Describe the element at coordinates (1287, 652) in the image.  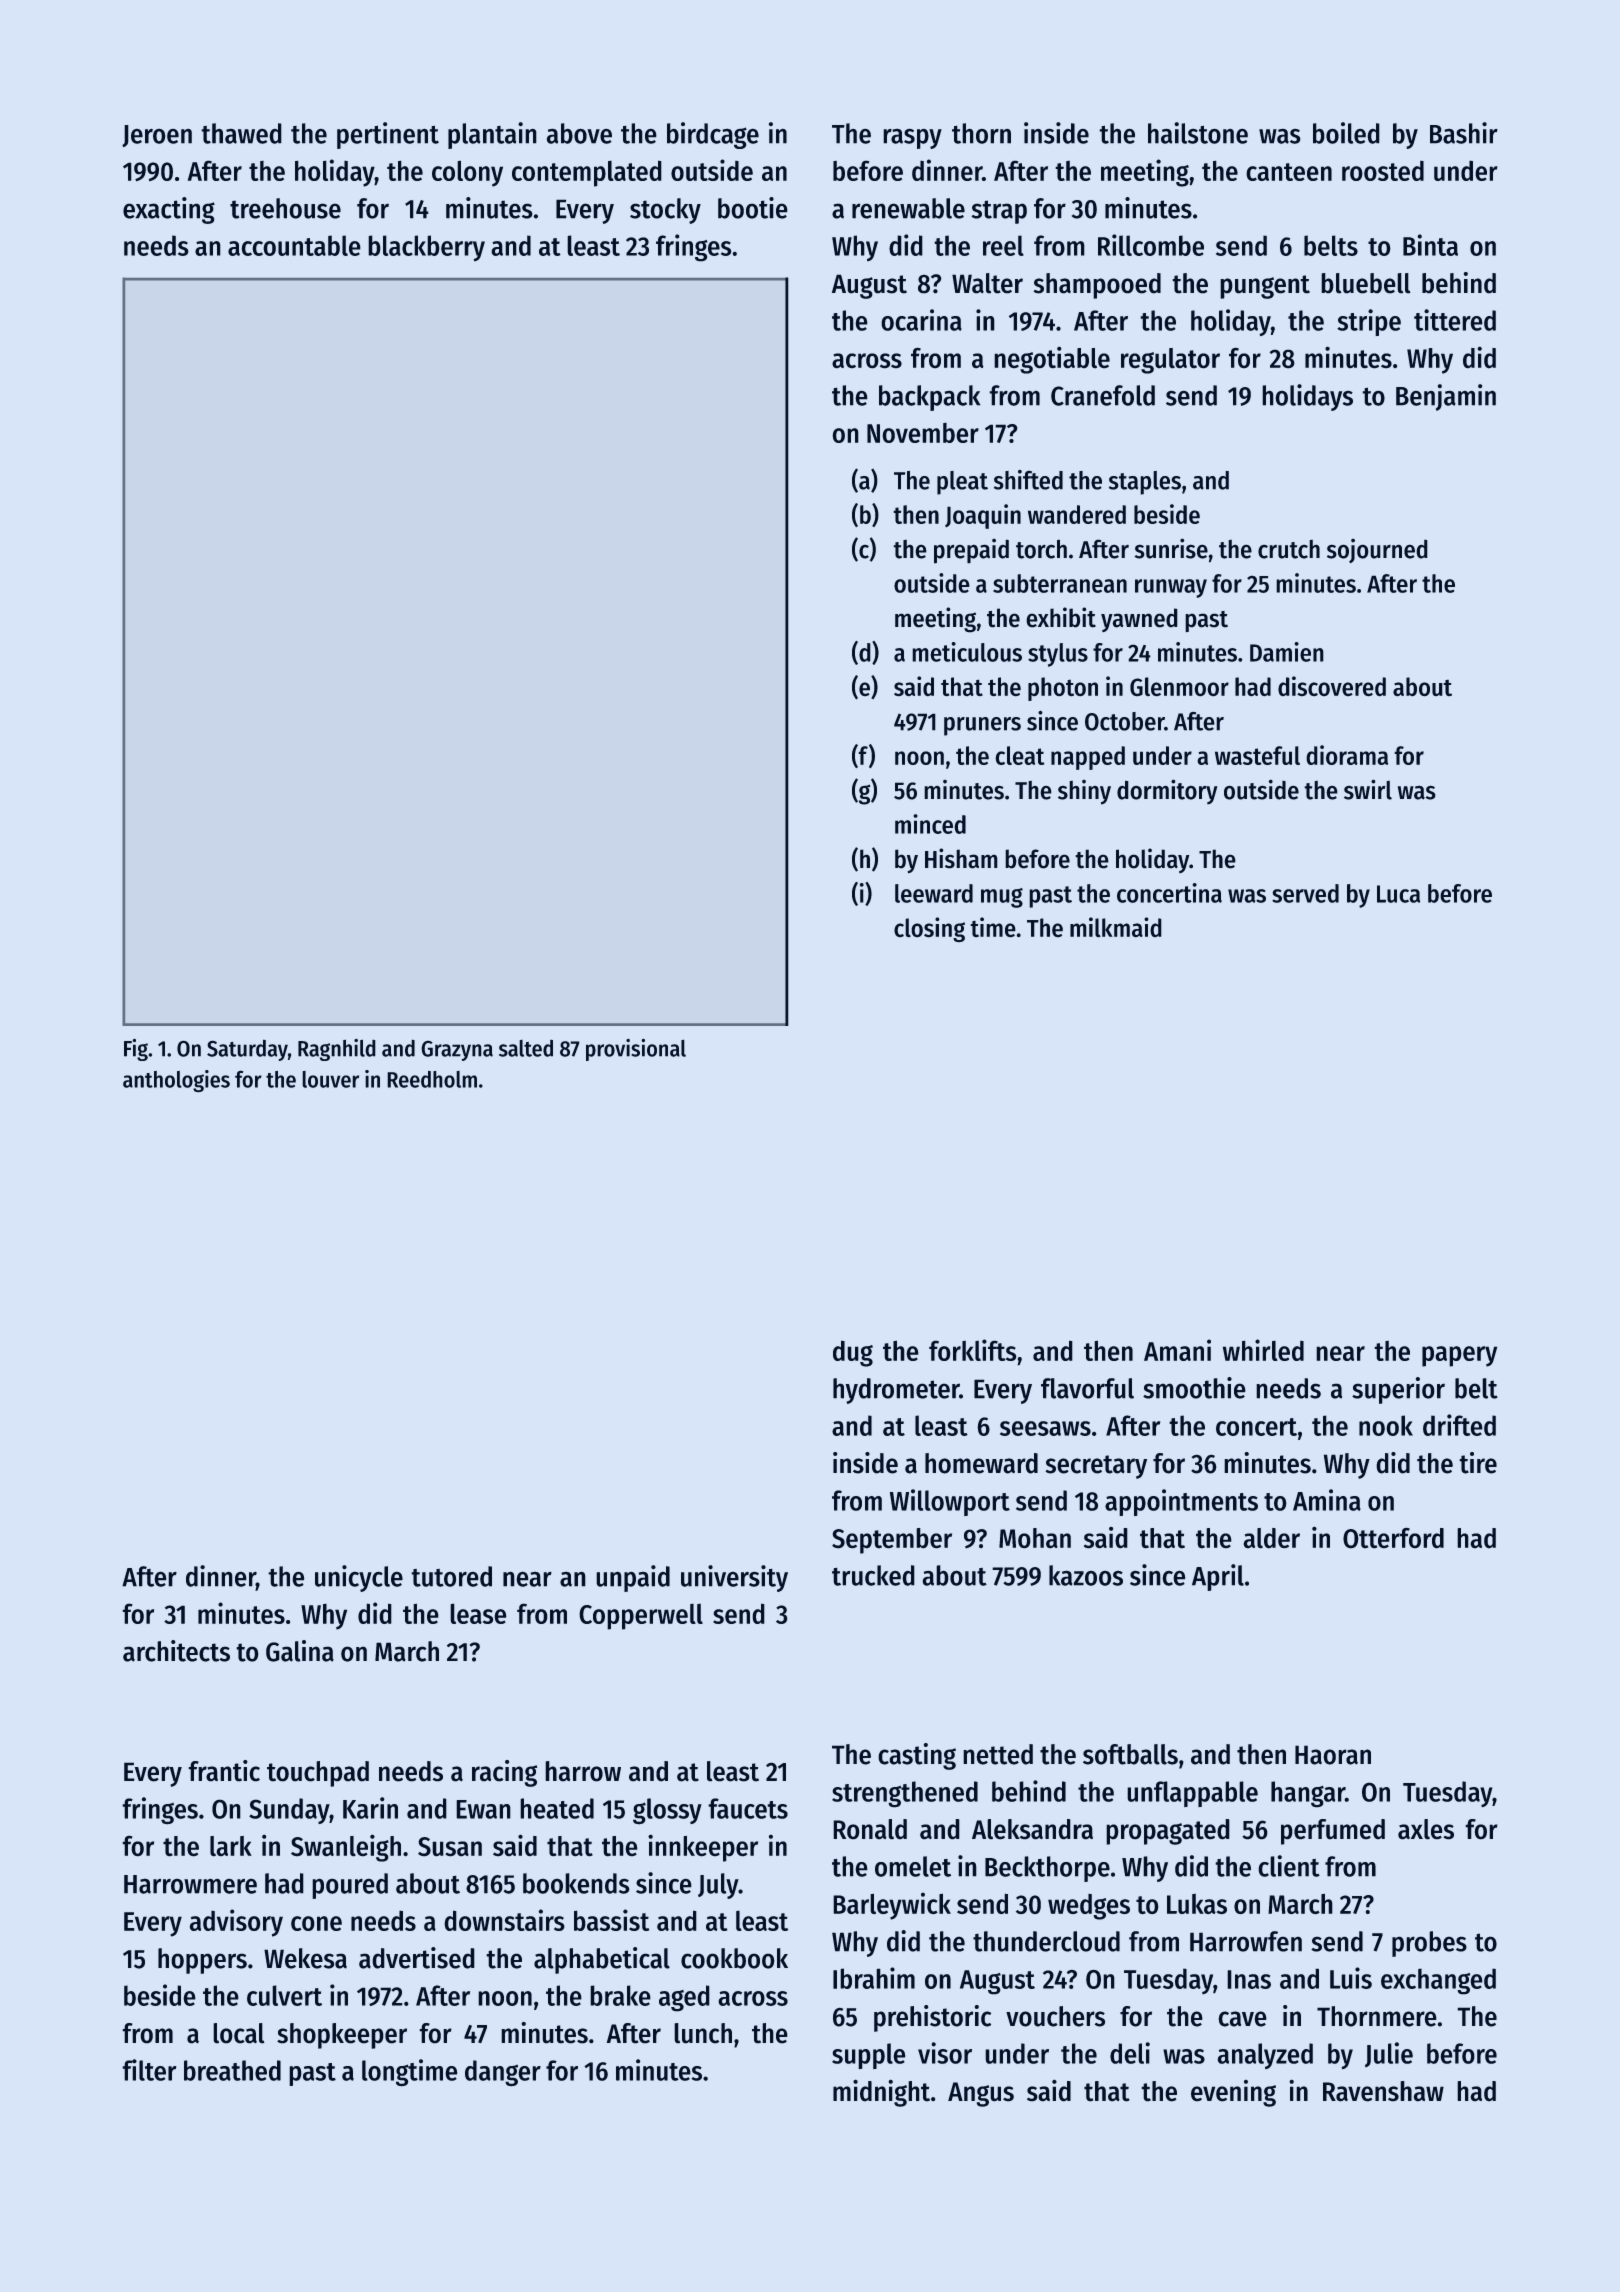
I see `Damien` at that location.
